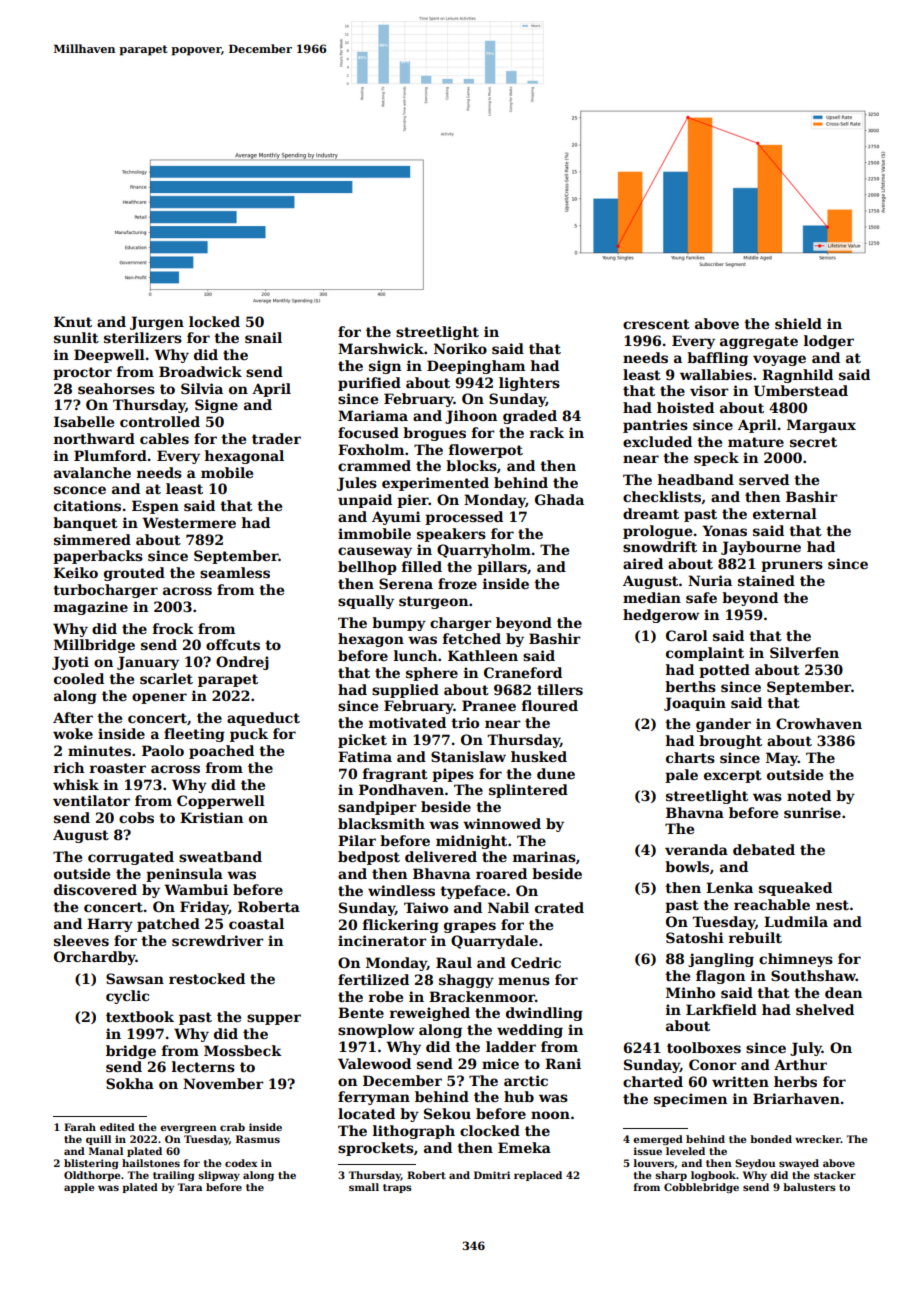 The height and width of the screenshot is (1308, 924). What do you see at coordinates (263, 337) in the screenshot?
I see `snail` at bounding box center [263, 337].
